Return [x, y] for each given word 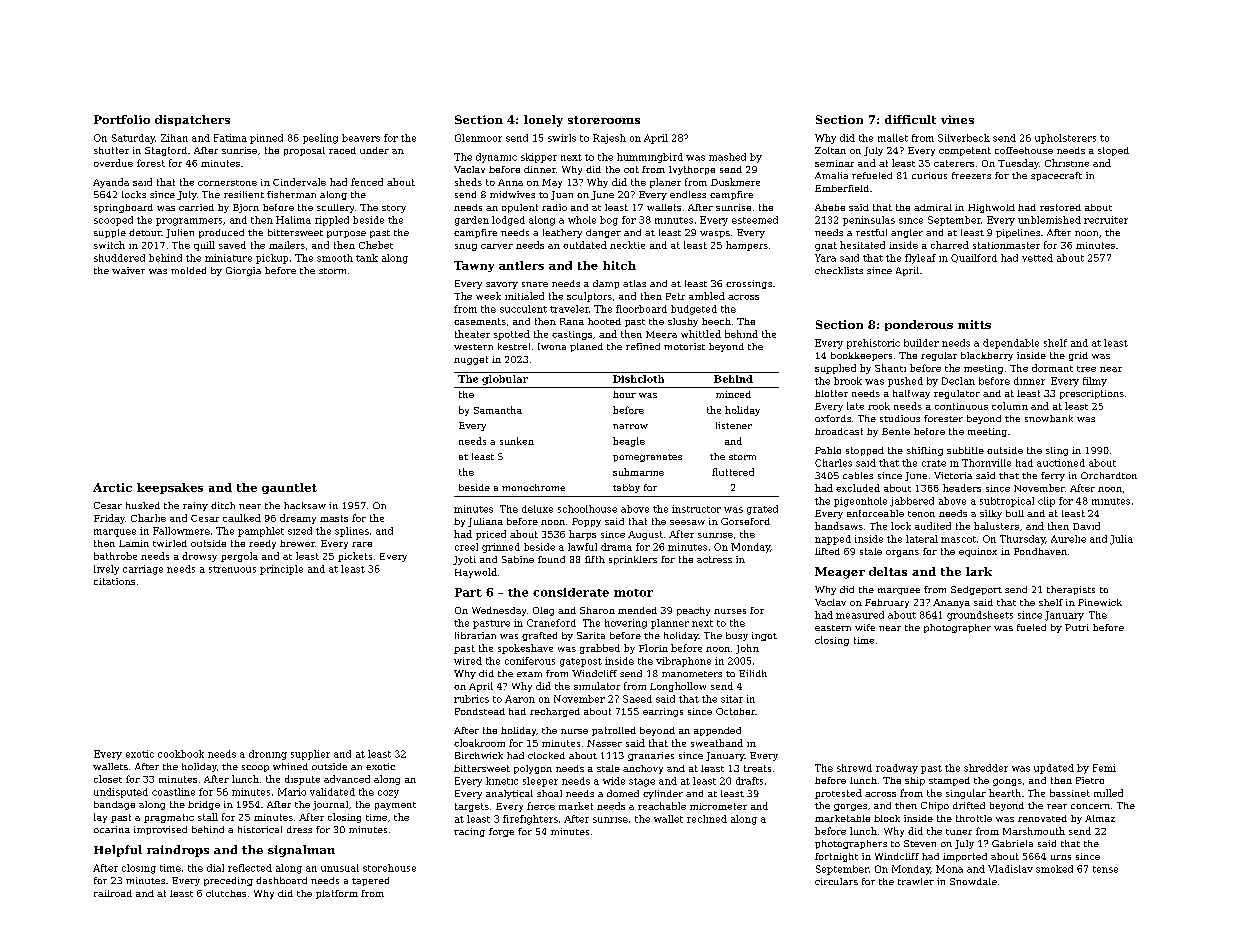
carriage [143, 570]
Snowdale [973, 881]
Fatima [230, 138]
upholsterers [1065, 139]
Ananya [951, 603]
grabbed [600, 649]
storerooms [604, 120]
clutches [226, 893]
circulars [836, 881]
